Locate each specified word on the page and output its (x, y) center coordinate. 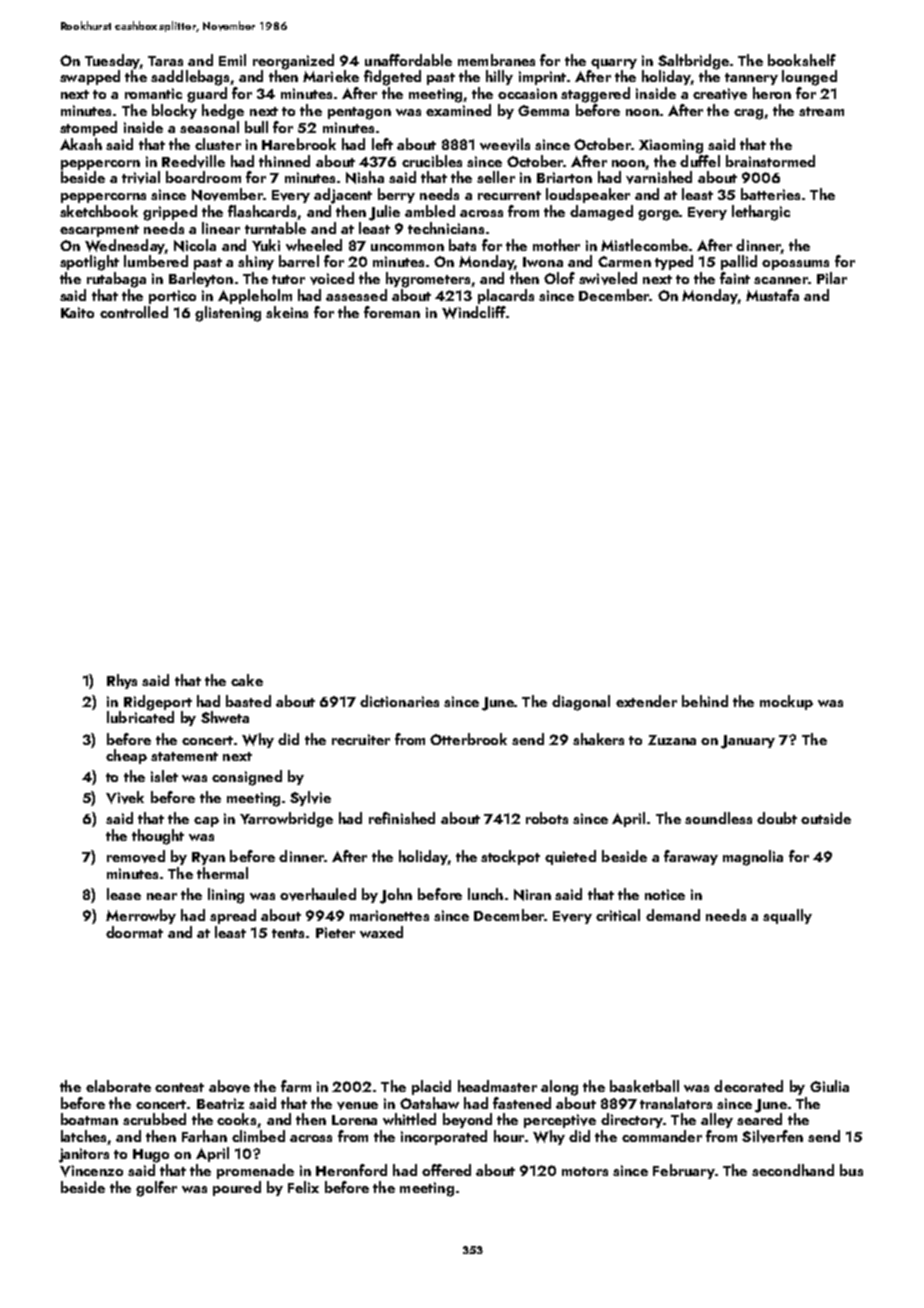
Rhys (122, 681)
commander (662, 1136)
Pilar (832, 278)
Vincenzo (91, 1171)
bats (462, 245)
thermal (222, 873)
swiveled (608, 278)
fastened (522, 1103)
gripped (170, 213)
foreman (392, 312)
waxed (381, 932)
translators (676, 1103)
